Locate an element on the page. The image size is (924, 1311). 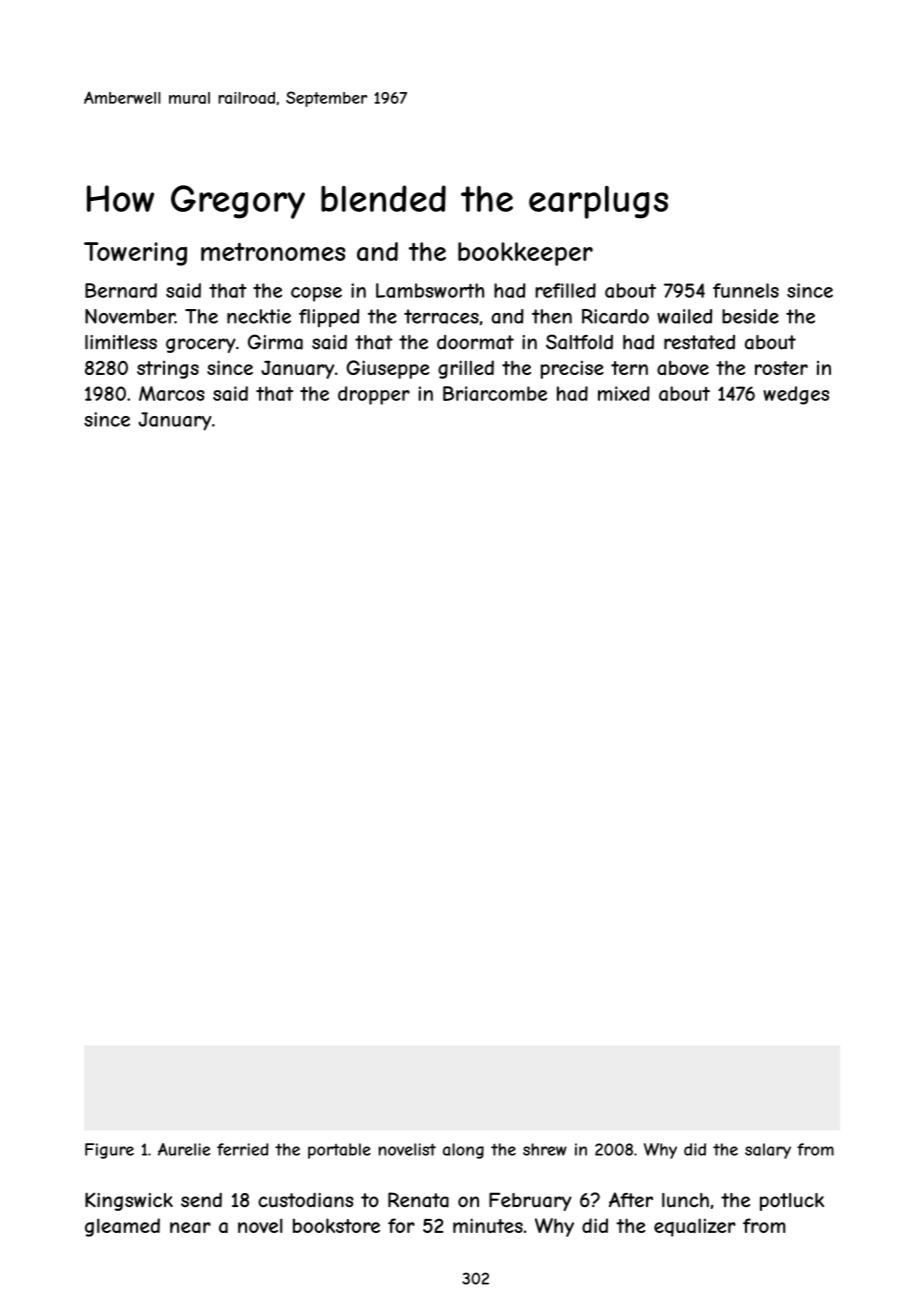
bookkeeper is located at coordinates (525, 254).
